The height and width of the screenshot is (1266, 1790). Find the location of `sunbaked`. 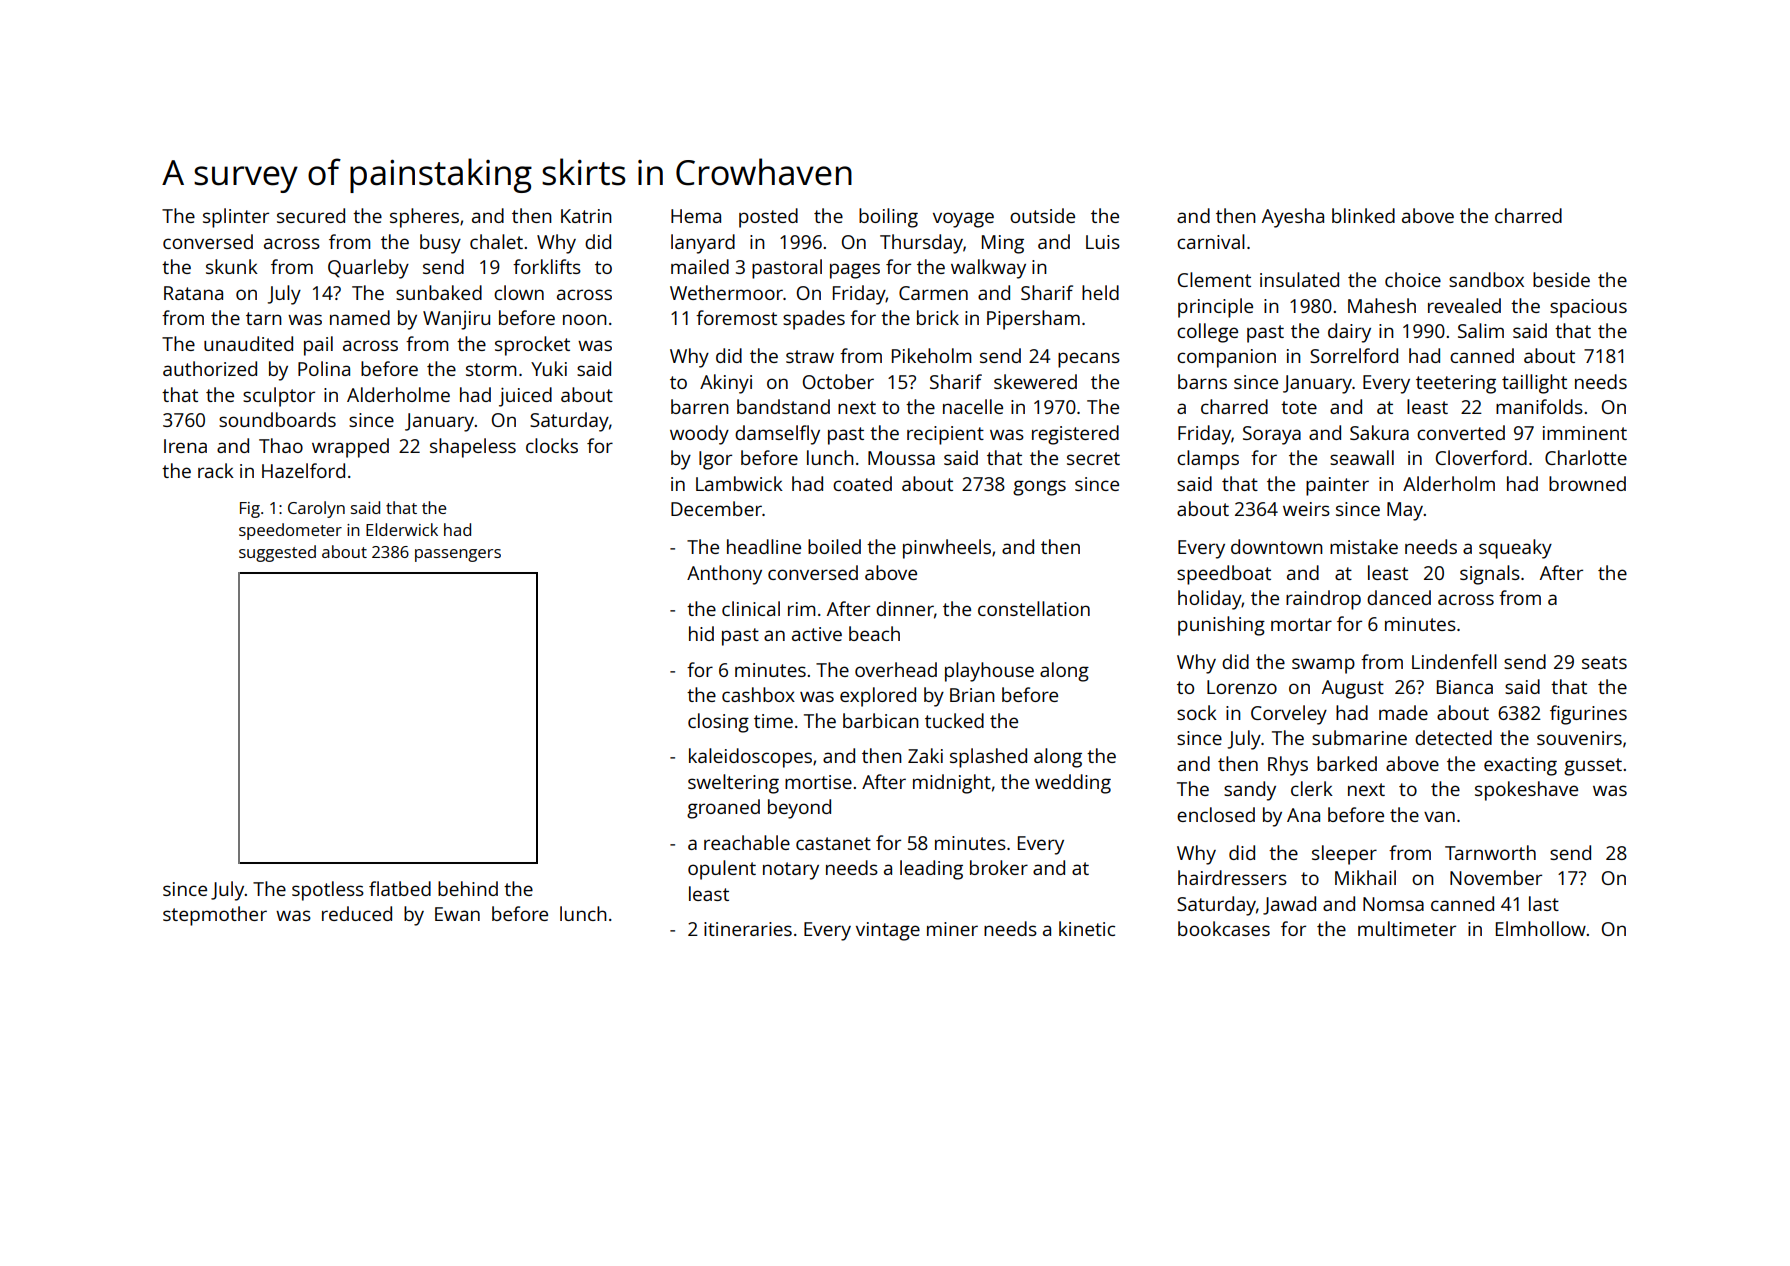

sunbaked is located at coordinates (439, 292).
